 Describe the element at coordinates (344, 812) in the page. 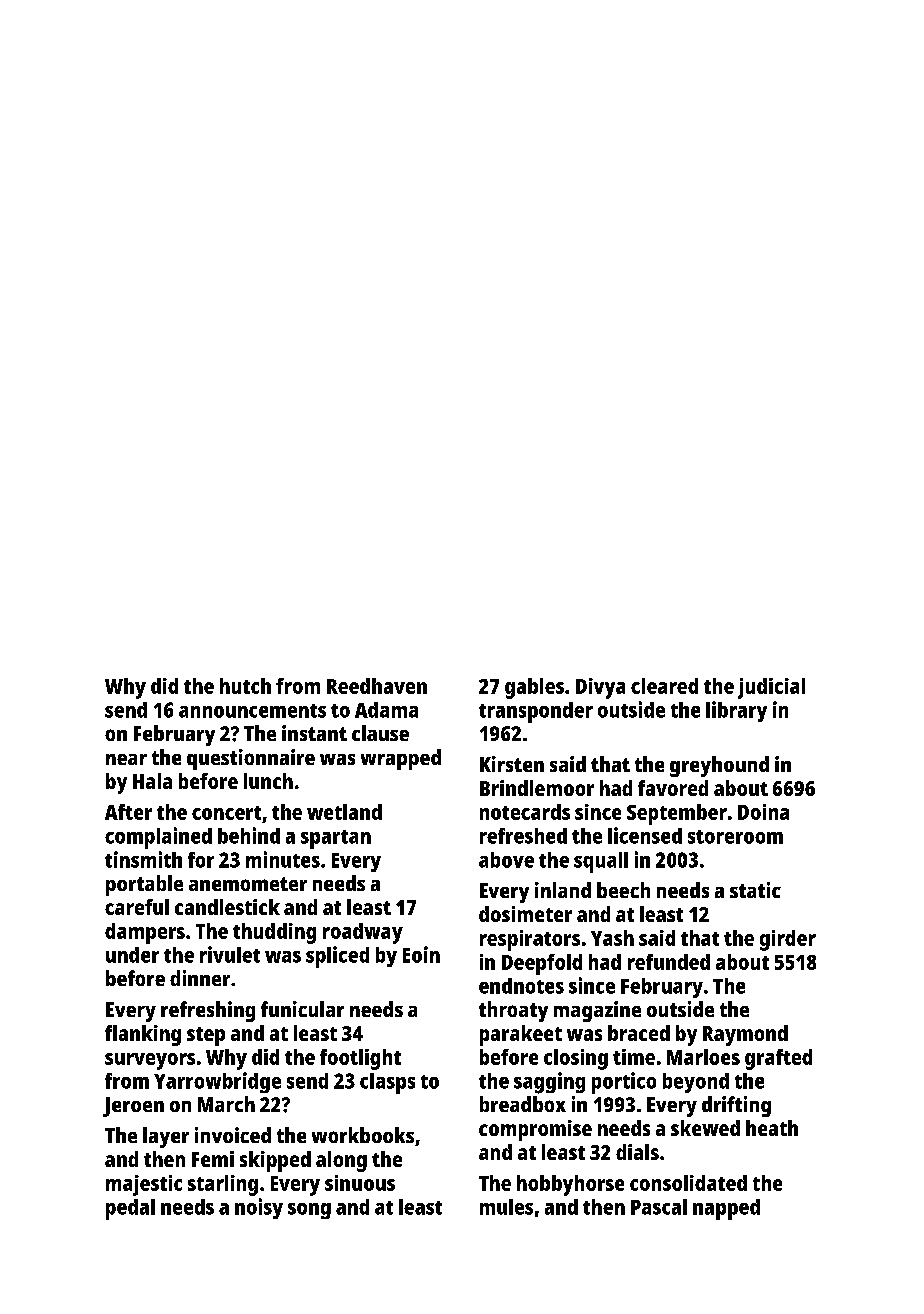

I see `wetland` at that location.
